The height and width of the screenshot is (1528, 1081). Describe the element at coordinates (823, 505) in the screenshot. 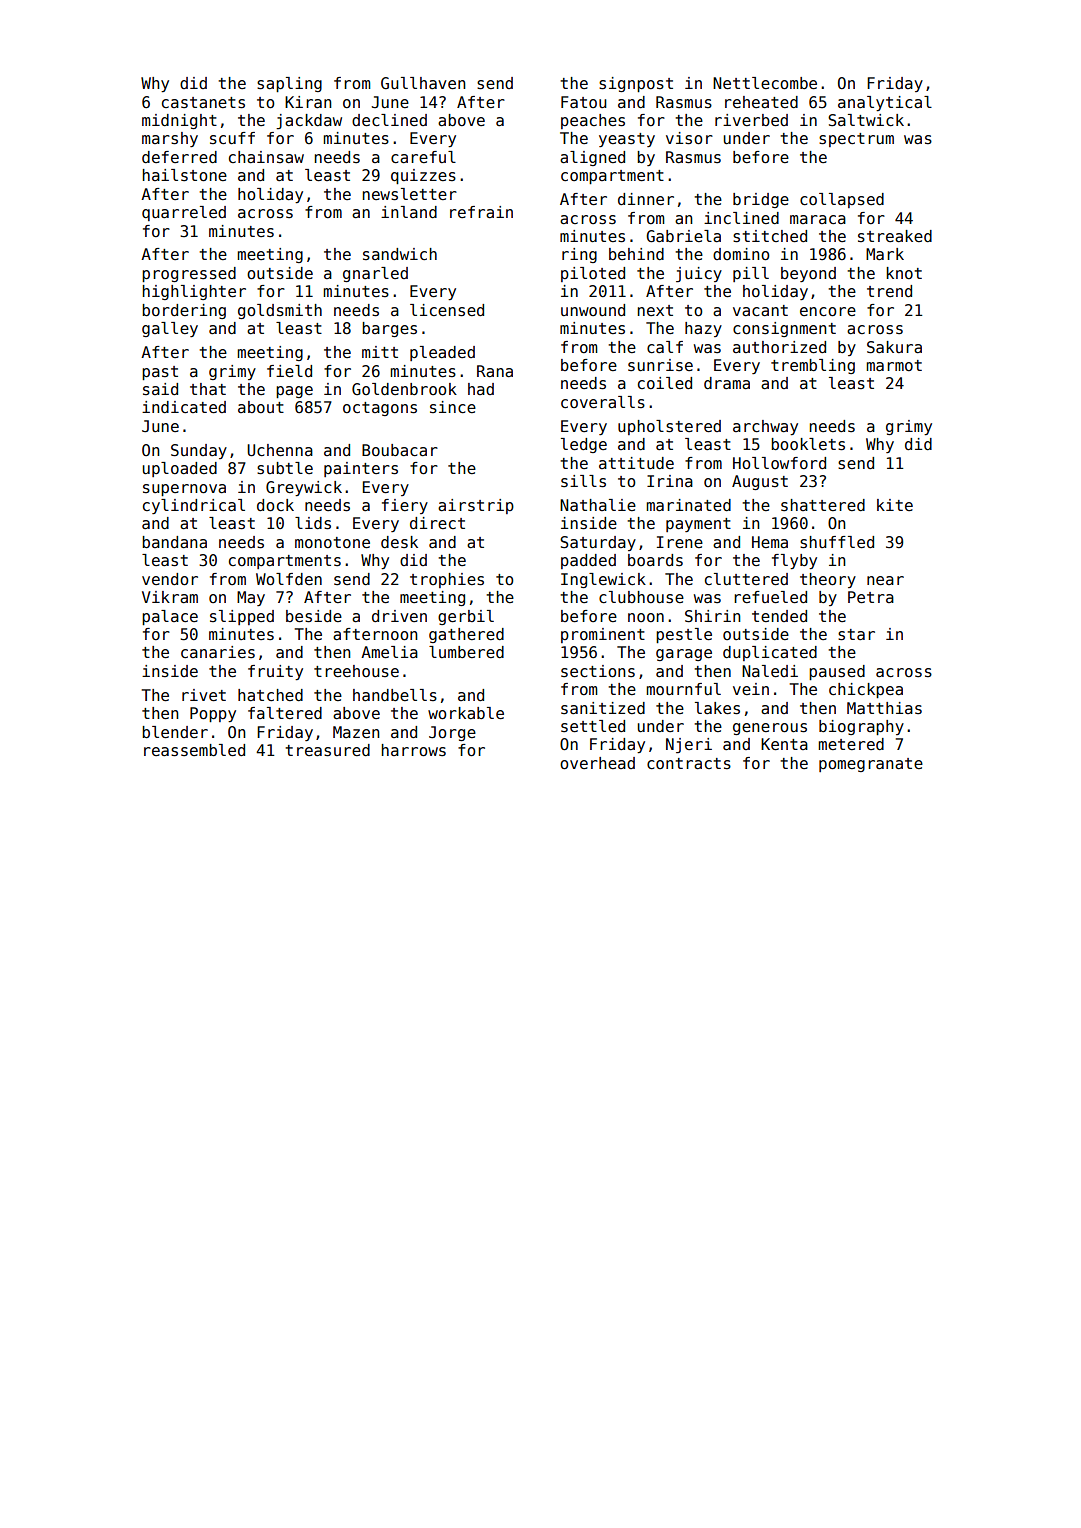

I see `shattered` at that location.
